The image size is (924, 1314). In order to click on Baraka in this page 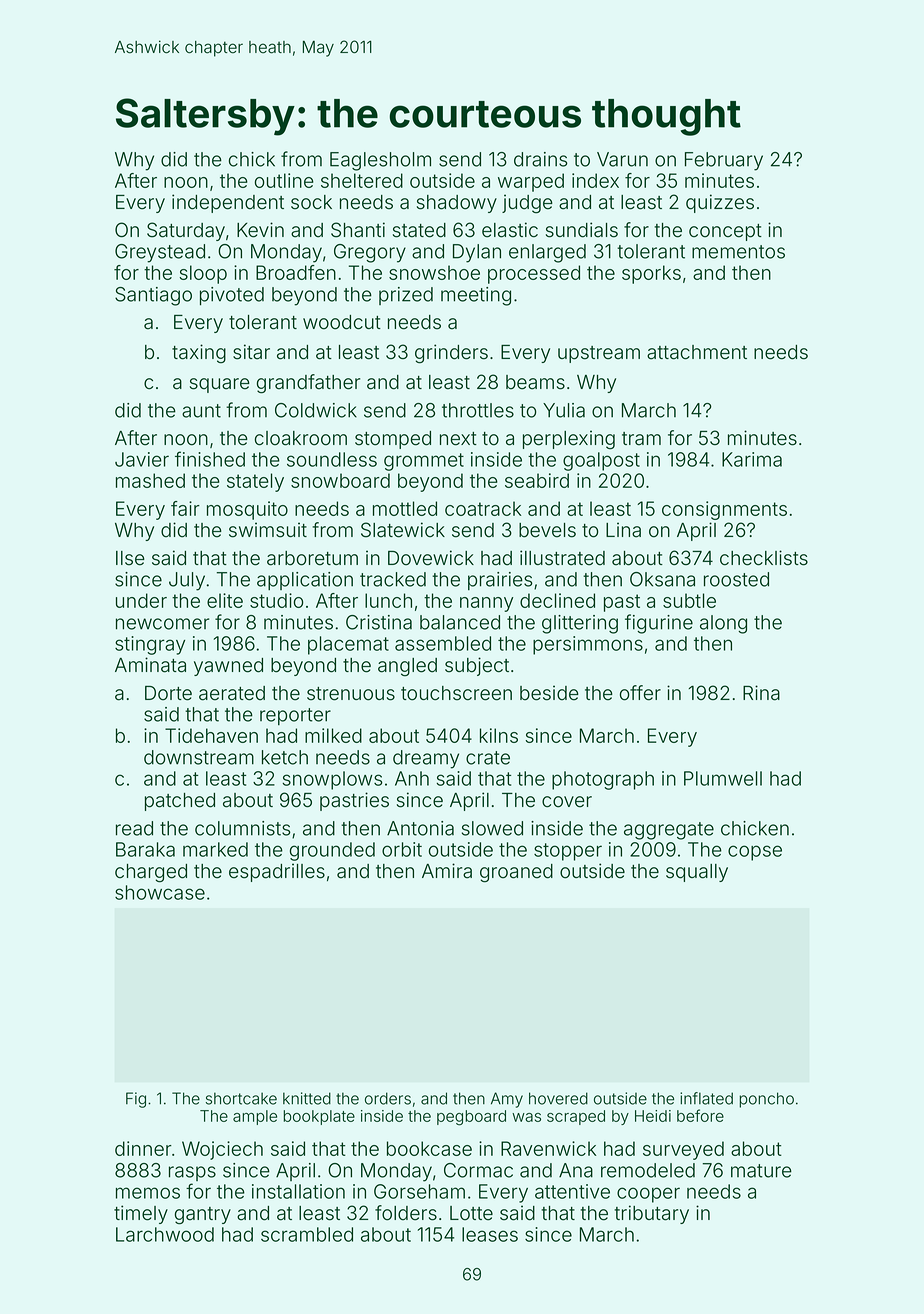, I will do `click(145, 849)`.
